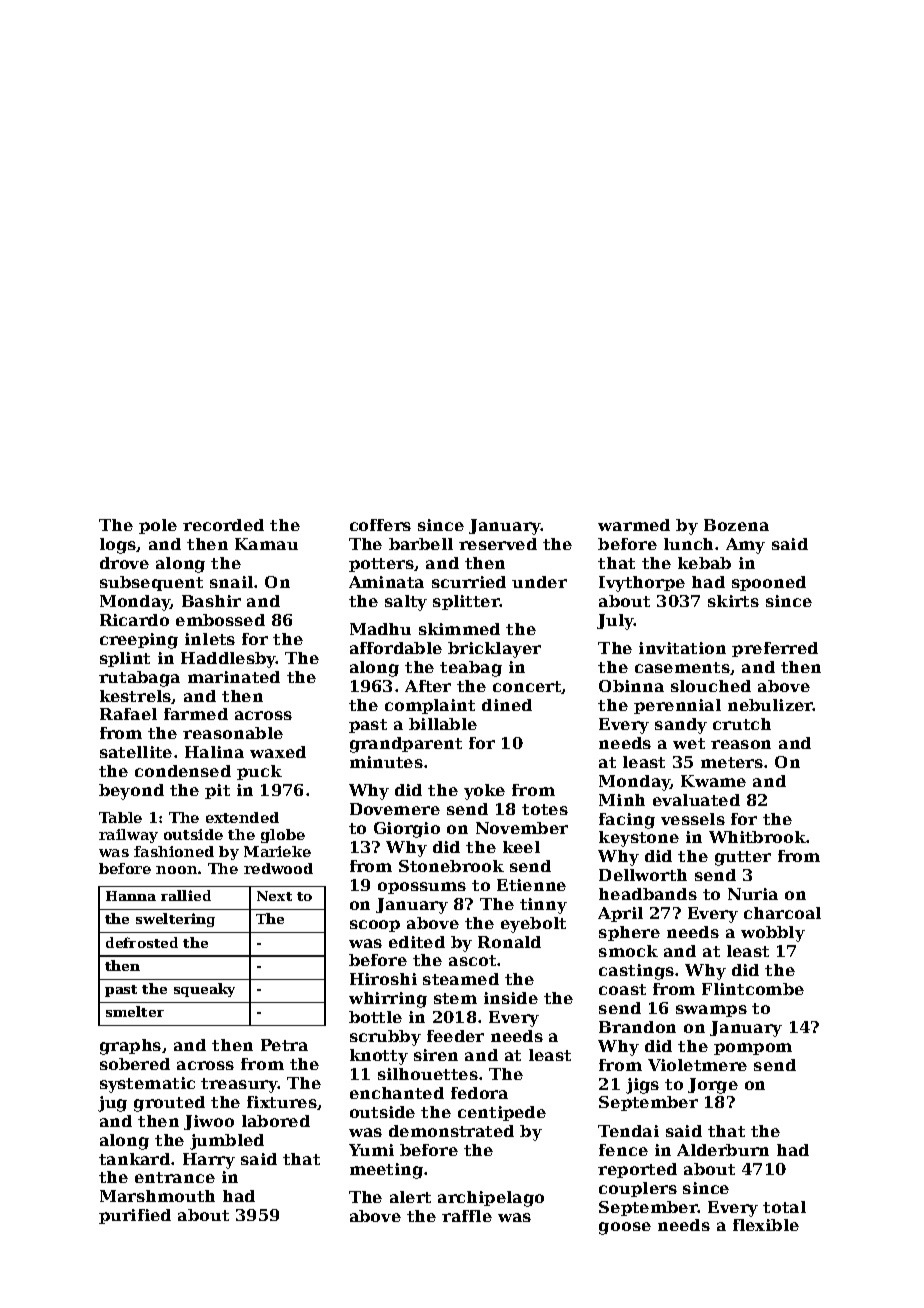  I want to click on After, so click(428, 686).
